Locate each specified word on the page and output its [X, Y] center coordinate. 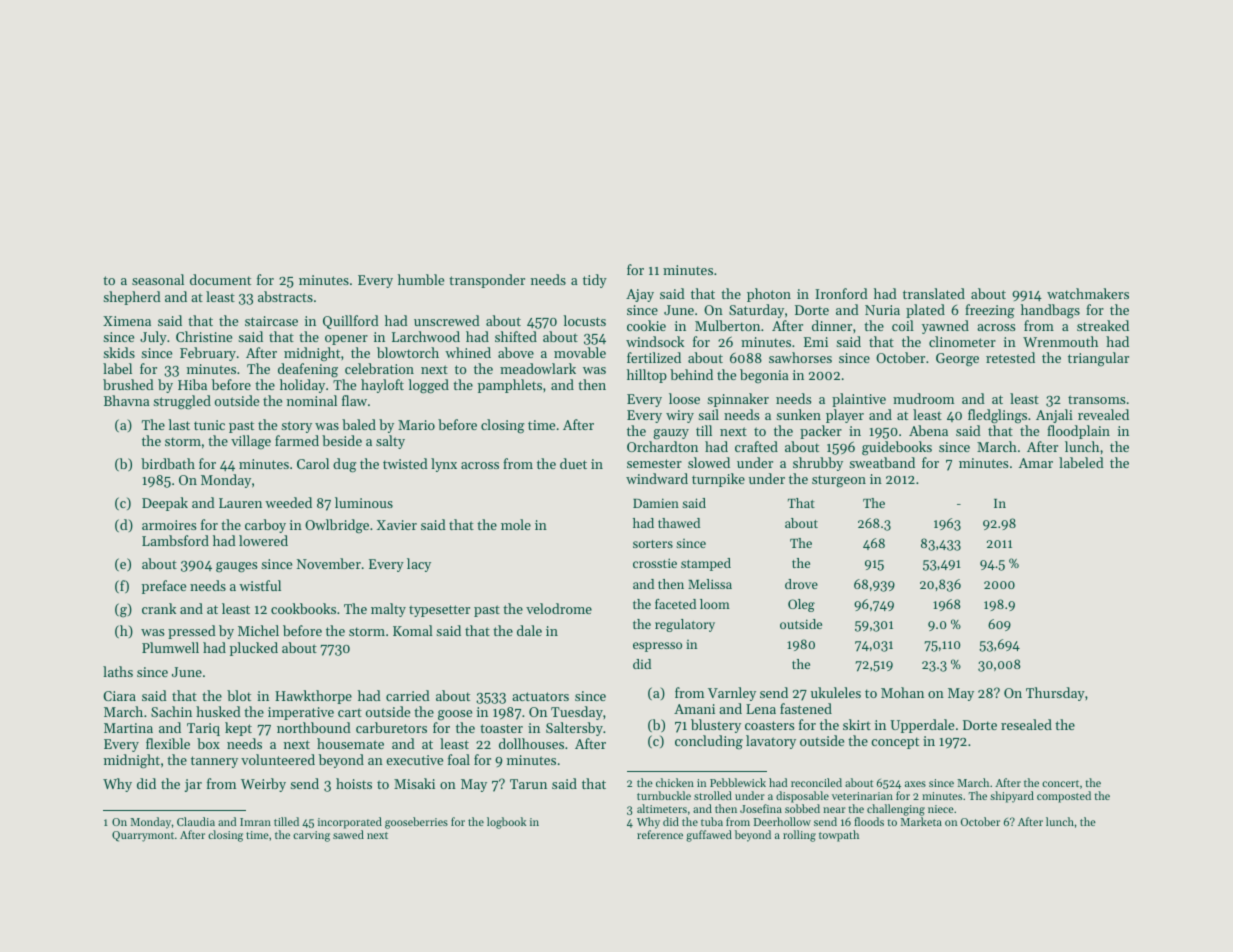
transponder [487, 281]
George [957, 360]
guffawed [709, 836]
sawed [348, 834]
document [220, 279]
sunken [798, 414]
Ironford [841, 293]
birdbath [168, 463]
